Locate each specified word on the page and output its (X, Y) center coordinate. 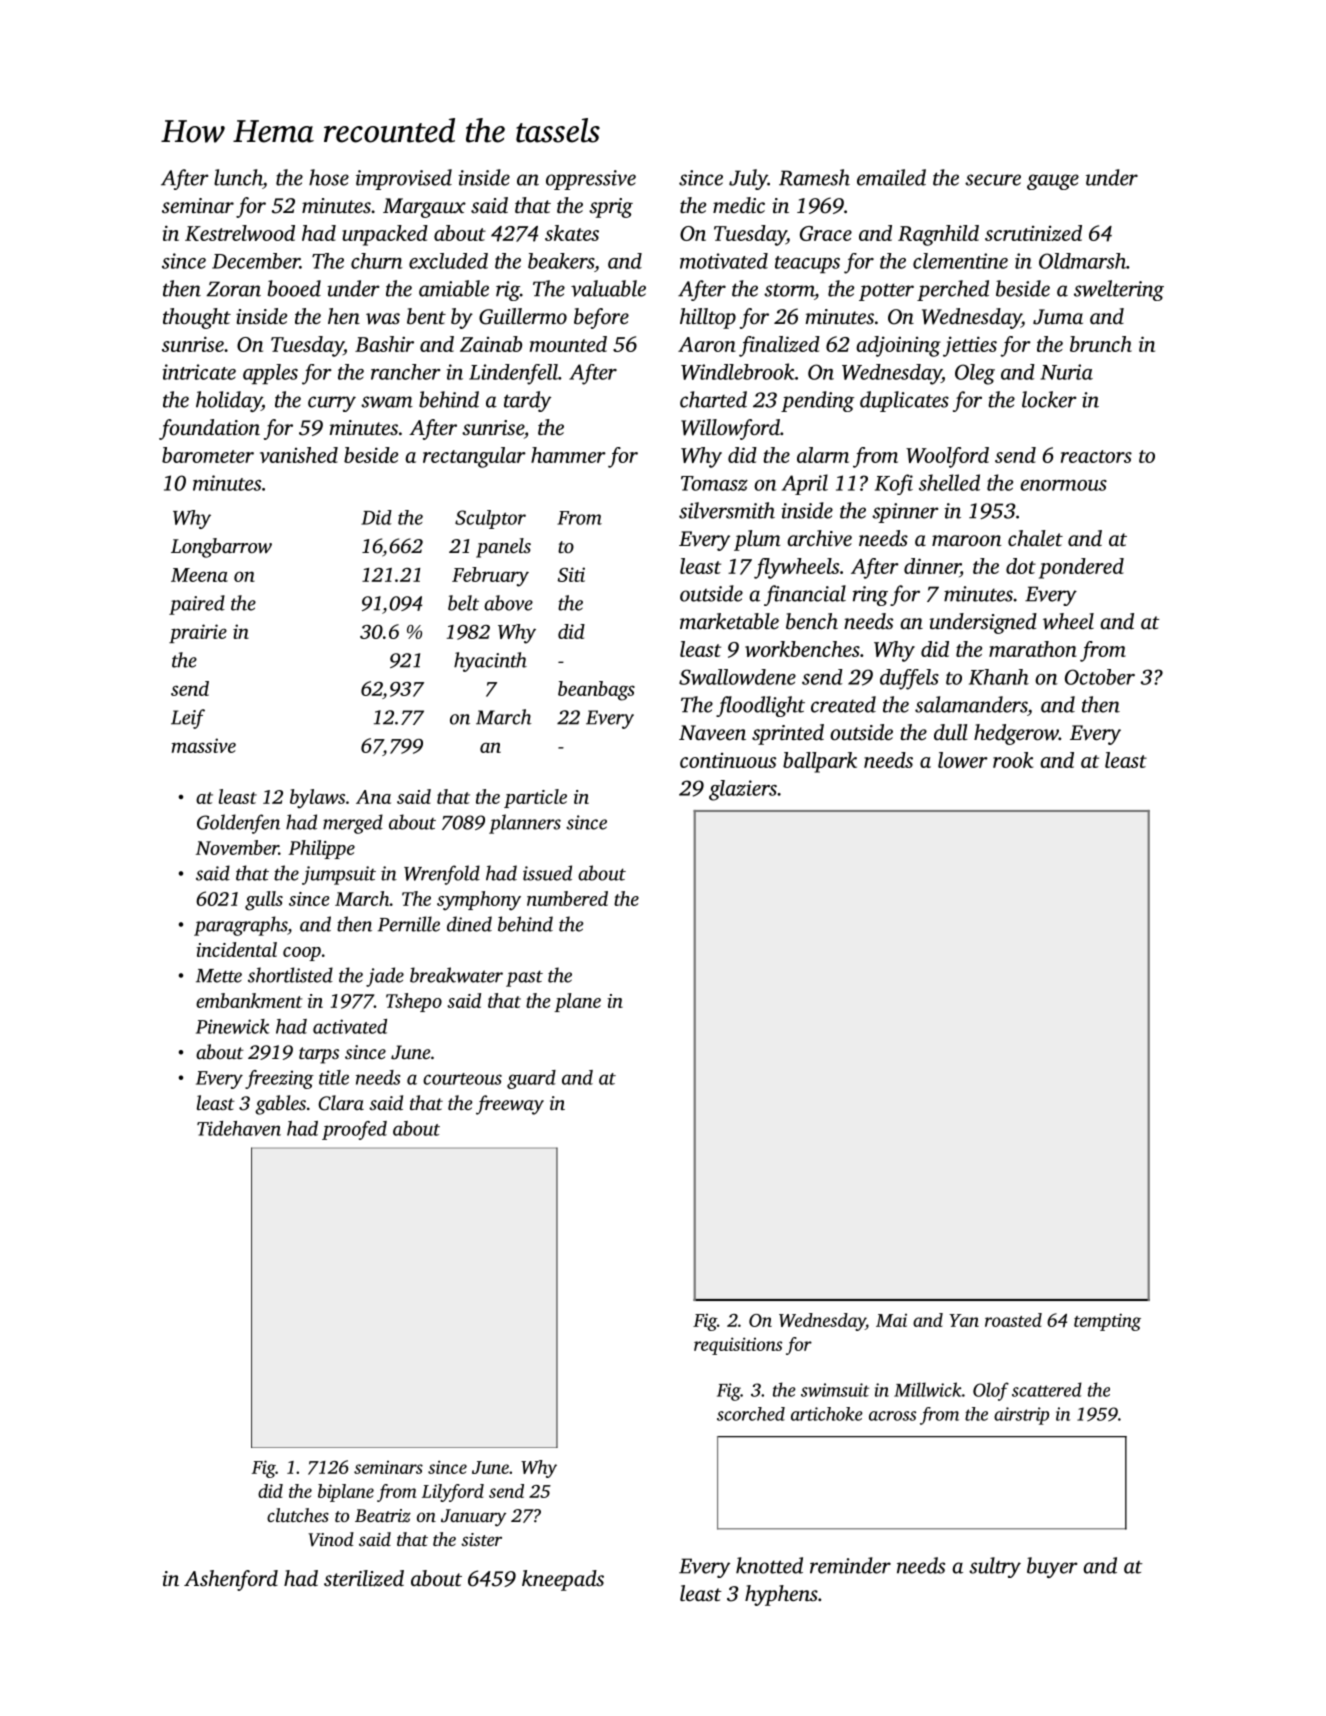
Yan (964, 1320)
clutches (298, 1515)
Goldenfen (238, 824)
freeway (510, 1105)
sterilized (364, 1578)
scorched (751, 1414)
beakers (561, 261)
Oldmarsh (1082, 261)
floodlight (760, 706)
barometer (208, 455)
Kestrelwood (240, 233)
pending (817, 401)
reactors (1096, 456)
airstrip (1021, 1416)
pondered (1081, 568)
